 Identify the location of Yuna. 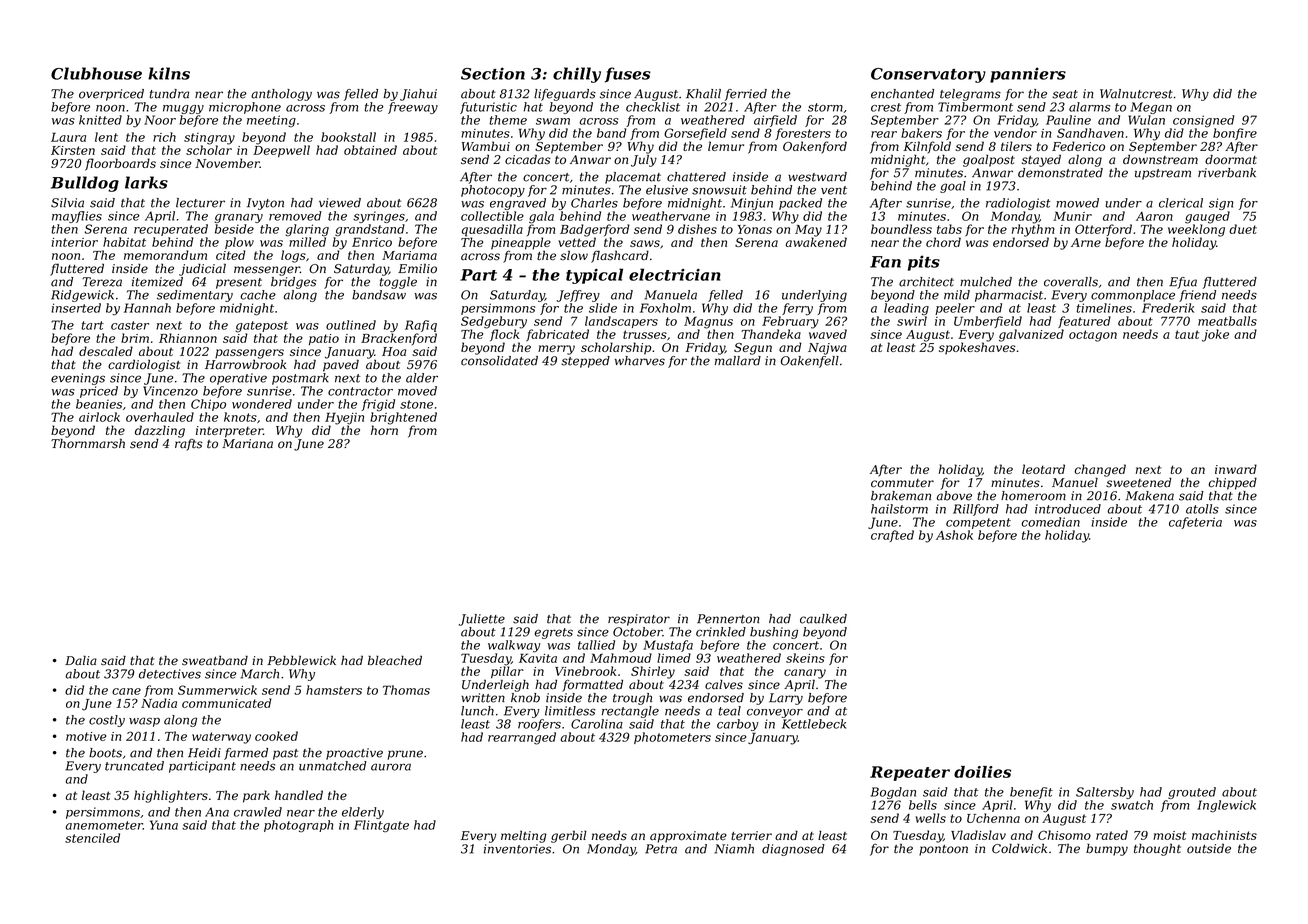
(164, 825).
